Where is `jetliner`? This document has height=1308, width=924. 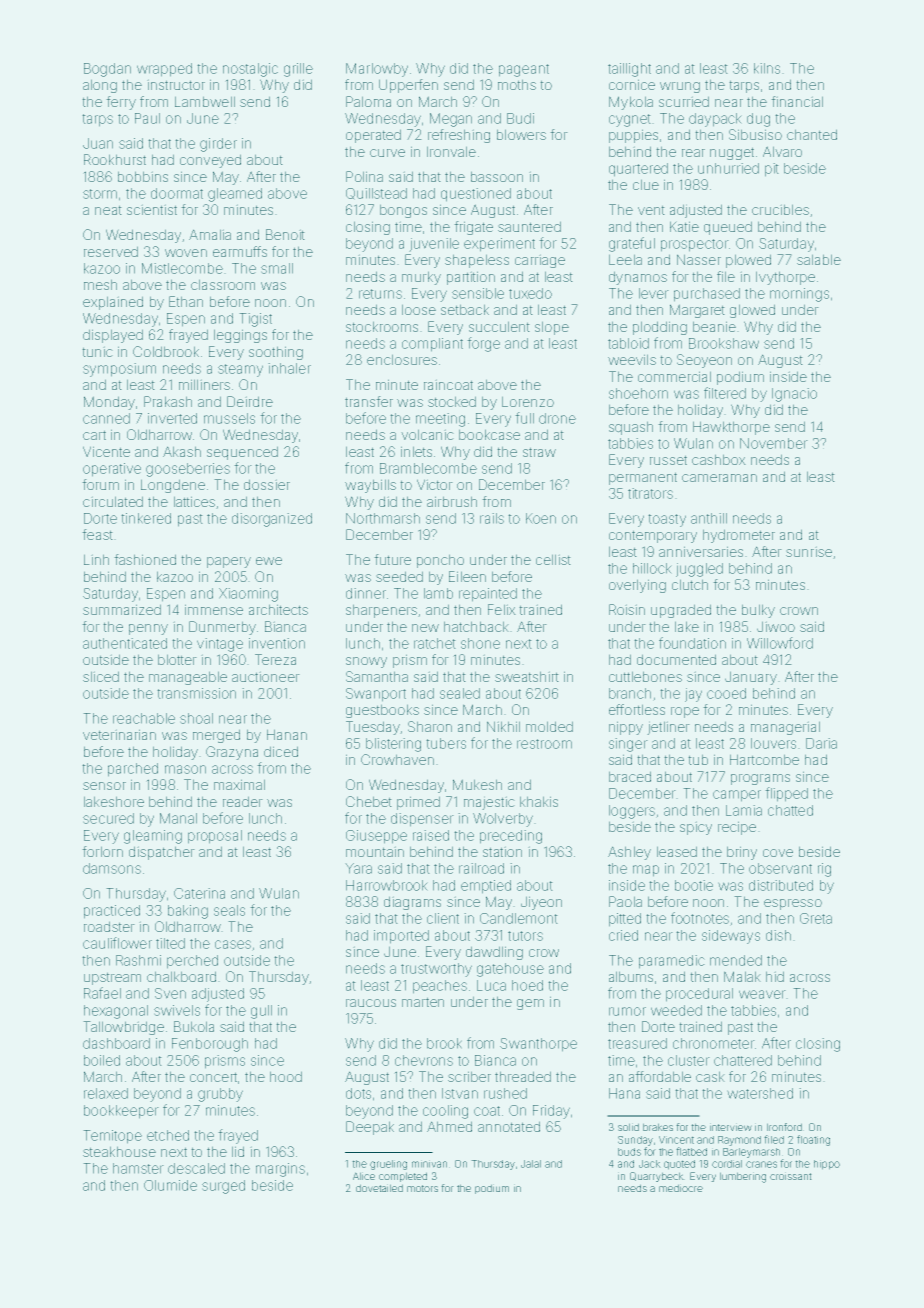 jetliner is located at coordinates (668, 728).
